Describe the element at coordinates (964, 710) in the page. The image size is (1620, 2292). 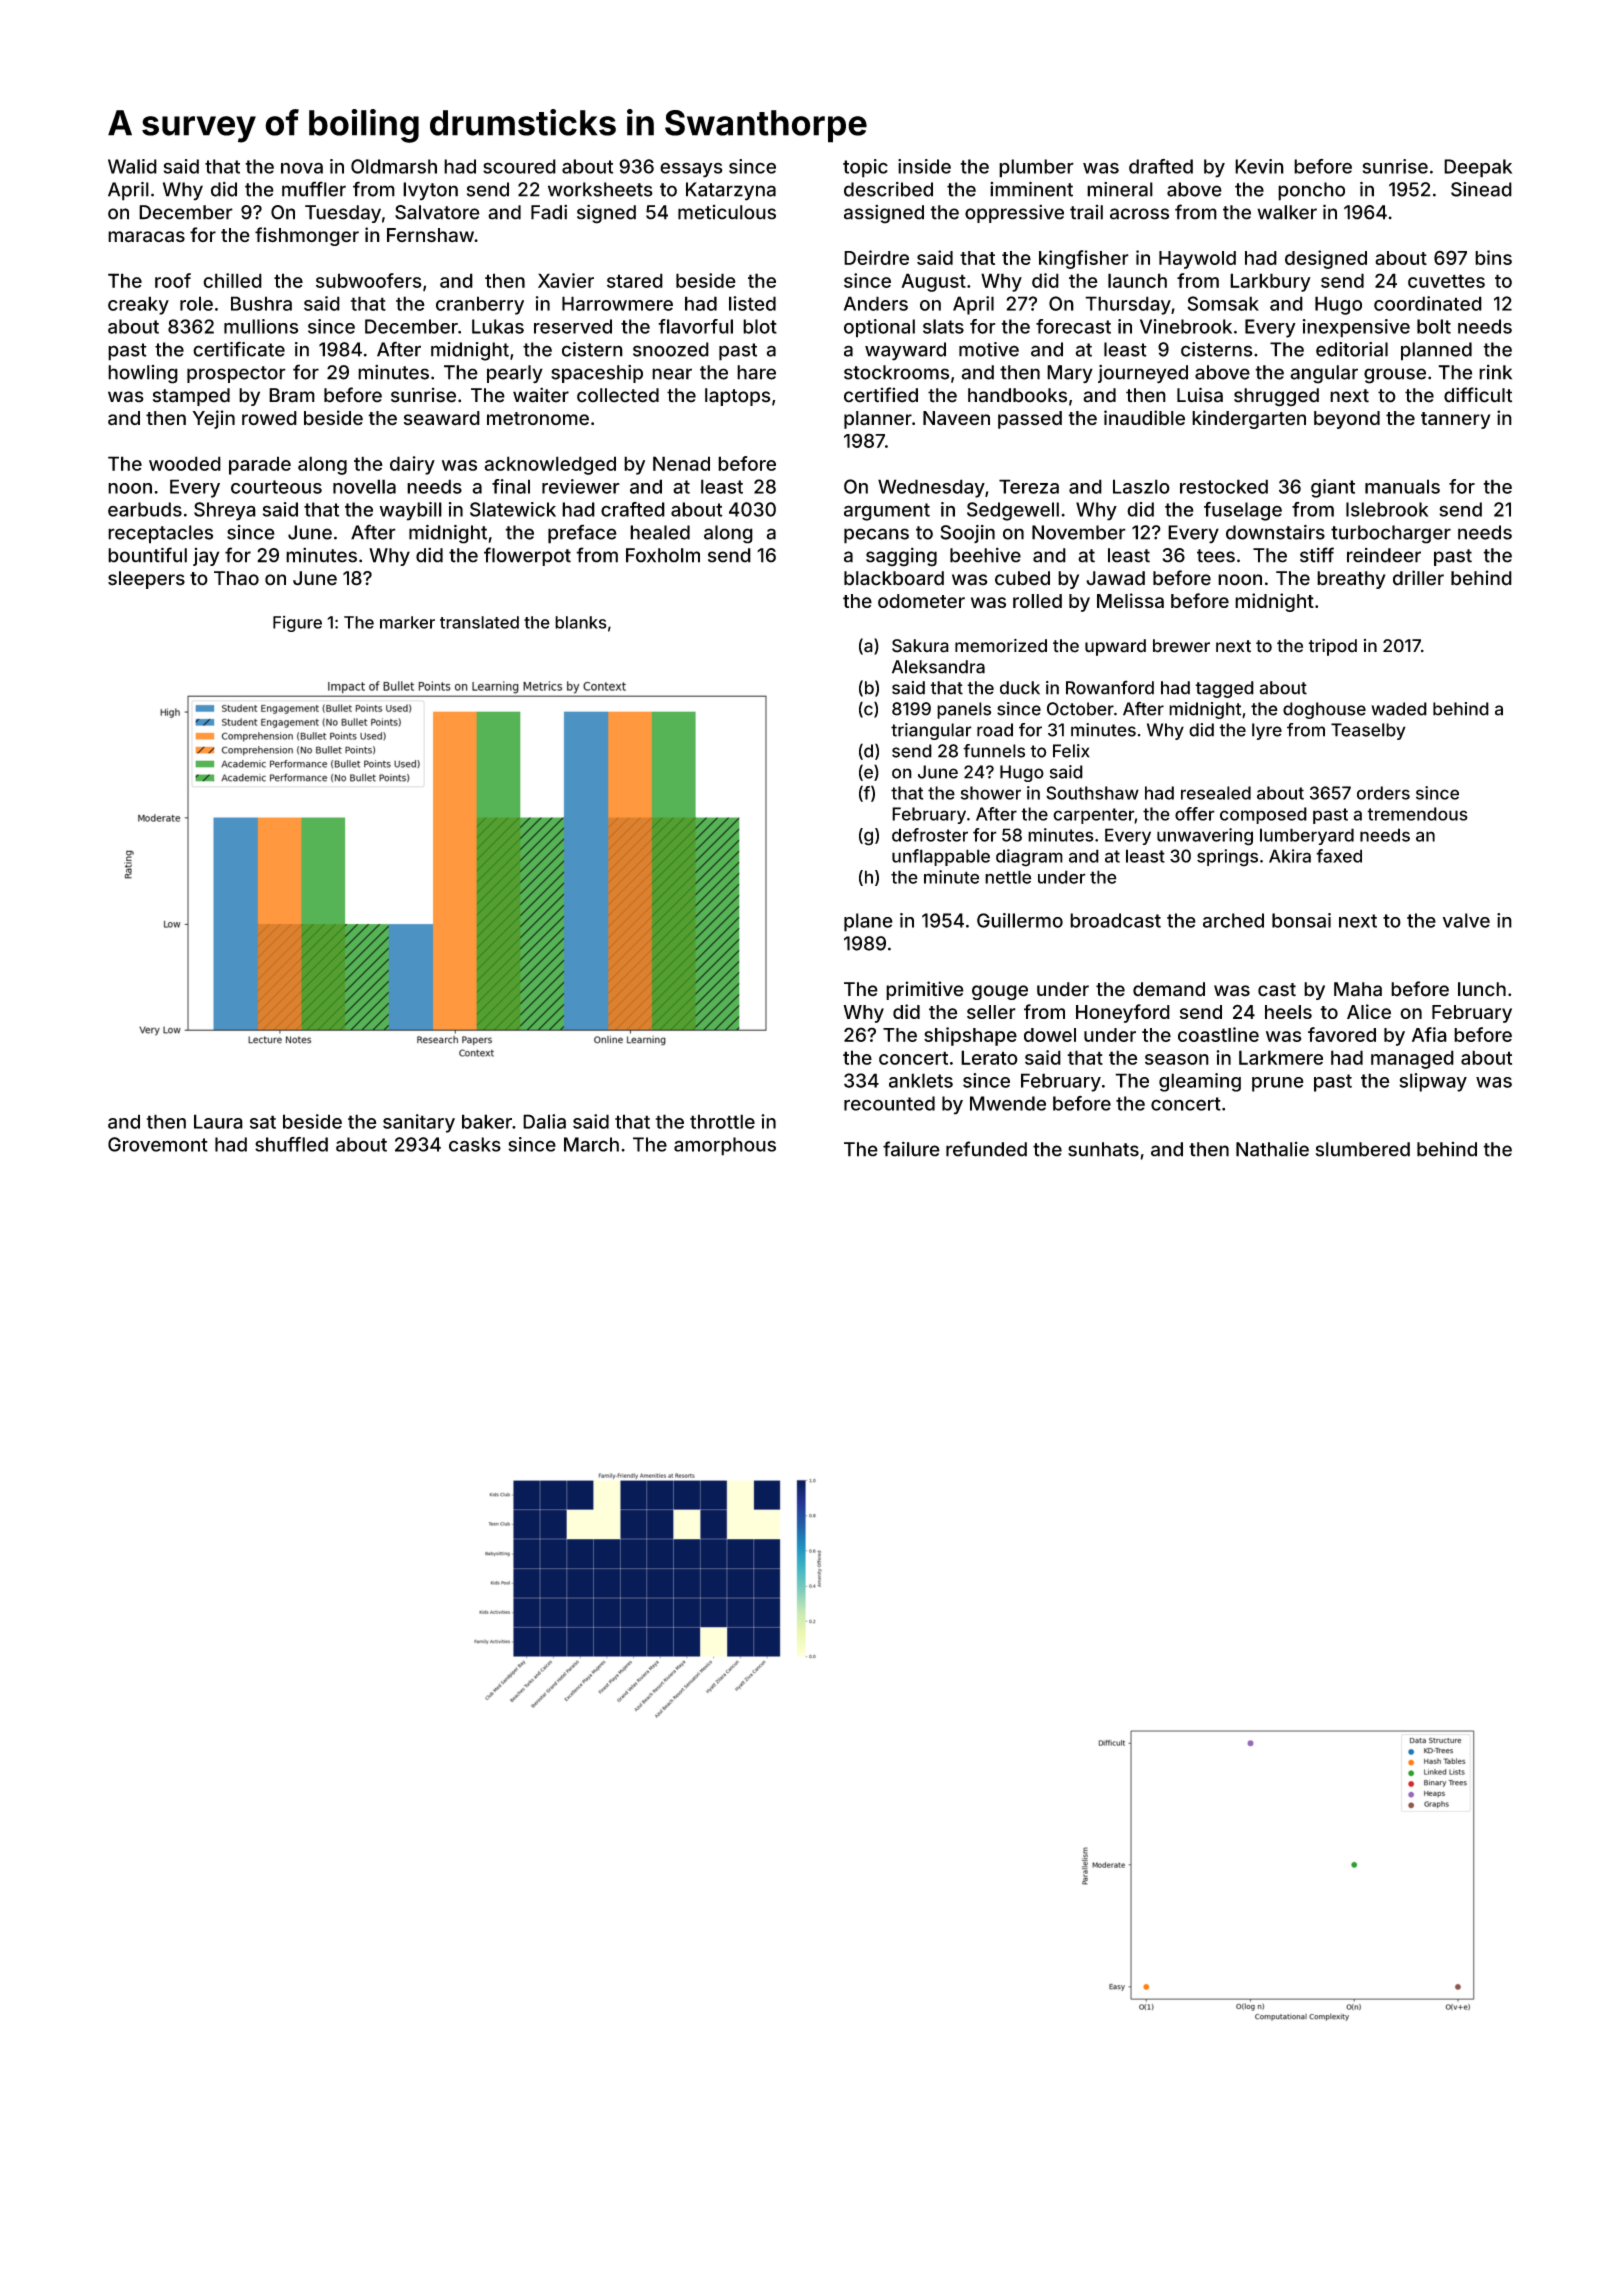
I see `panels` at that location.
